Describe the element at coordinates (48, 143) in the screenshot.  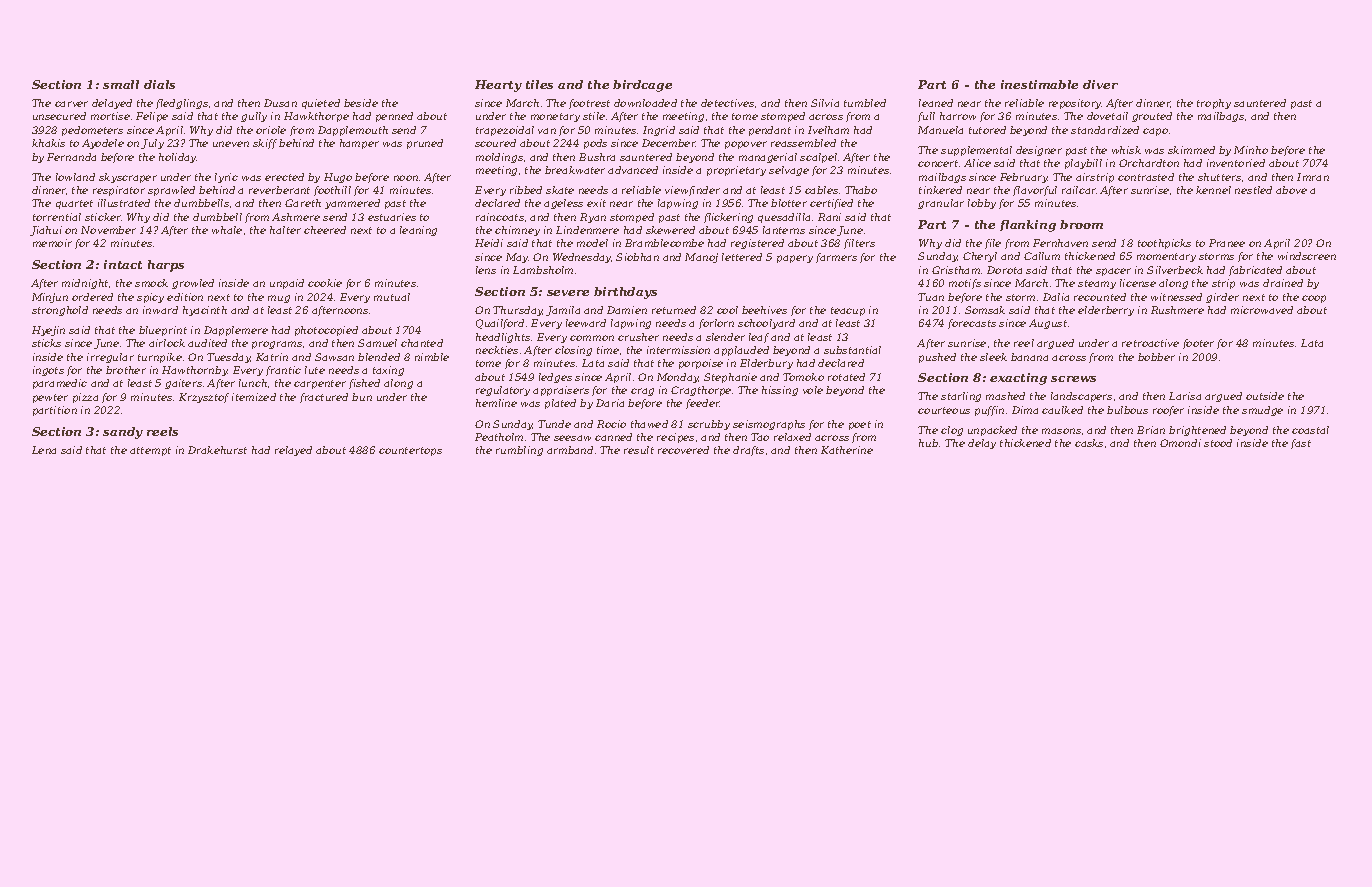
I see `khakis` at that location.
